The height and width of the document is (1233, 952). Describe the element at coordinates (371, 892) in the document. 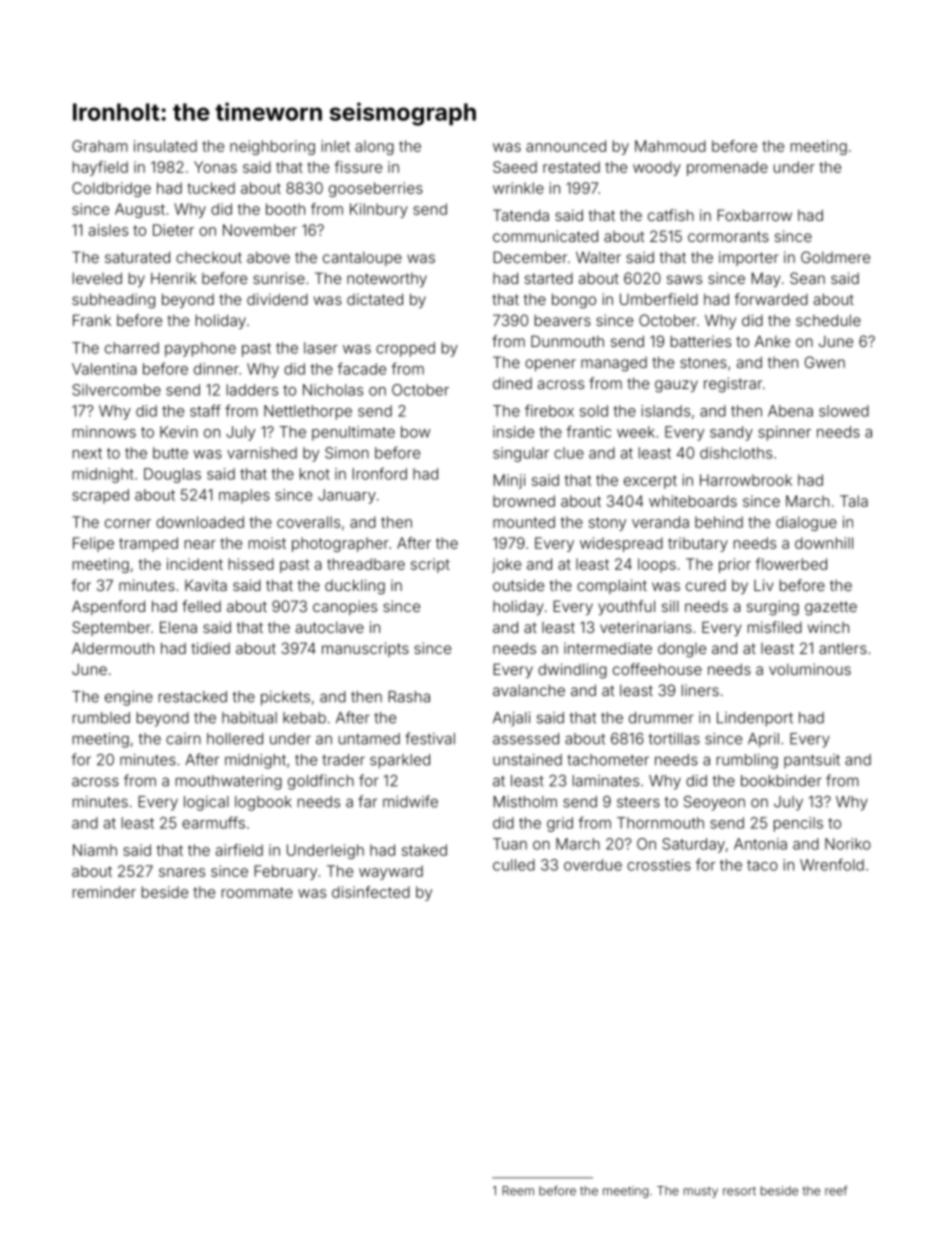

I see `disinfected` at that location.
